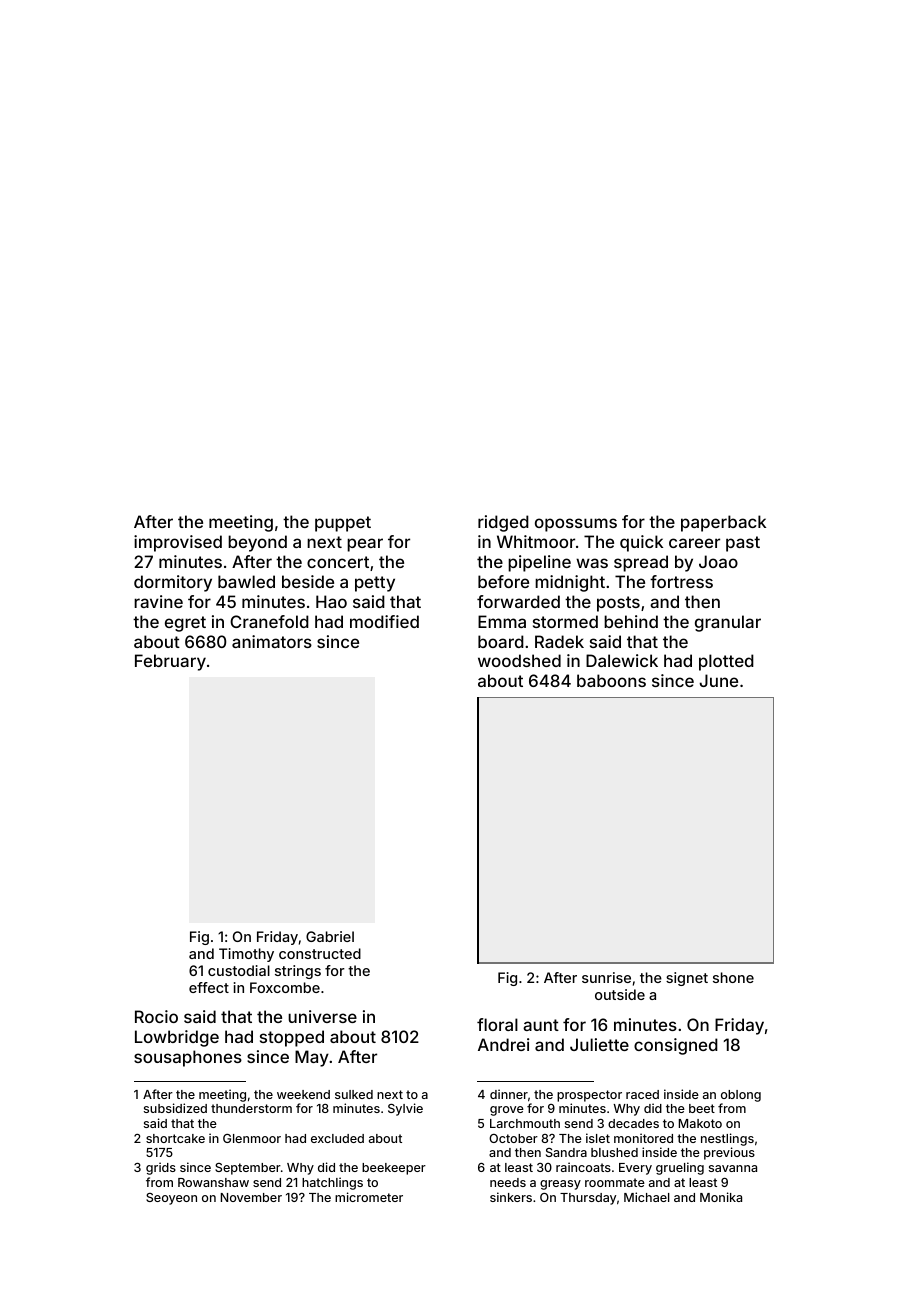  What do you see at coordinates (384, 621) in the document?
I see `modified` at bounding box center [384, 621].
